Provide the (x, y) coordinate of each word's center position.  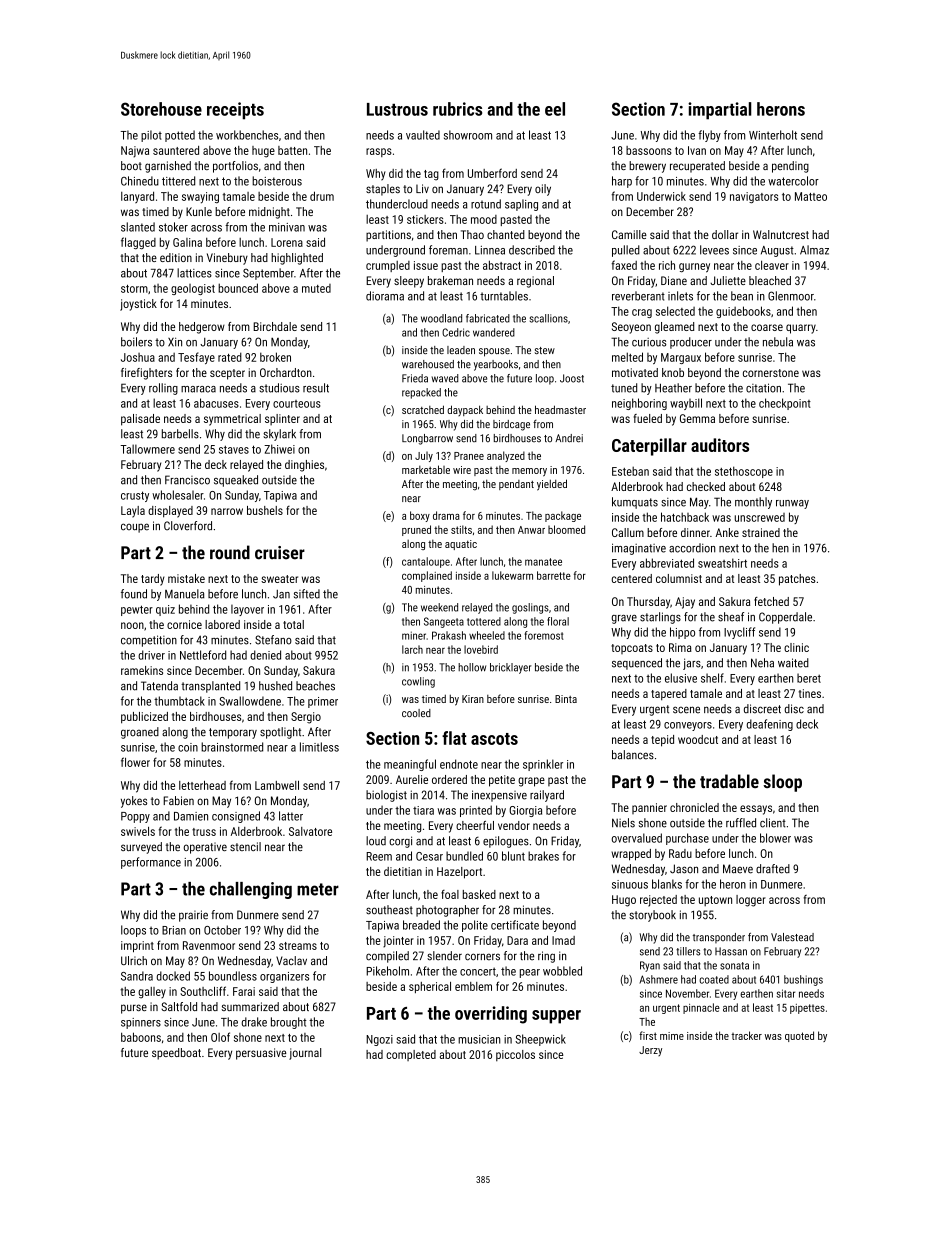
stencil (245, 846)
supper (556, 1017)
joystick (138, 305)
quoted (799, 1036)
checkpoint (785, 404)
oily (543, 190)
